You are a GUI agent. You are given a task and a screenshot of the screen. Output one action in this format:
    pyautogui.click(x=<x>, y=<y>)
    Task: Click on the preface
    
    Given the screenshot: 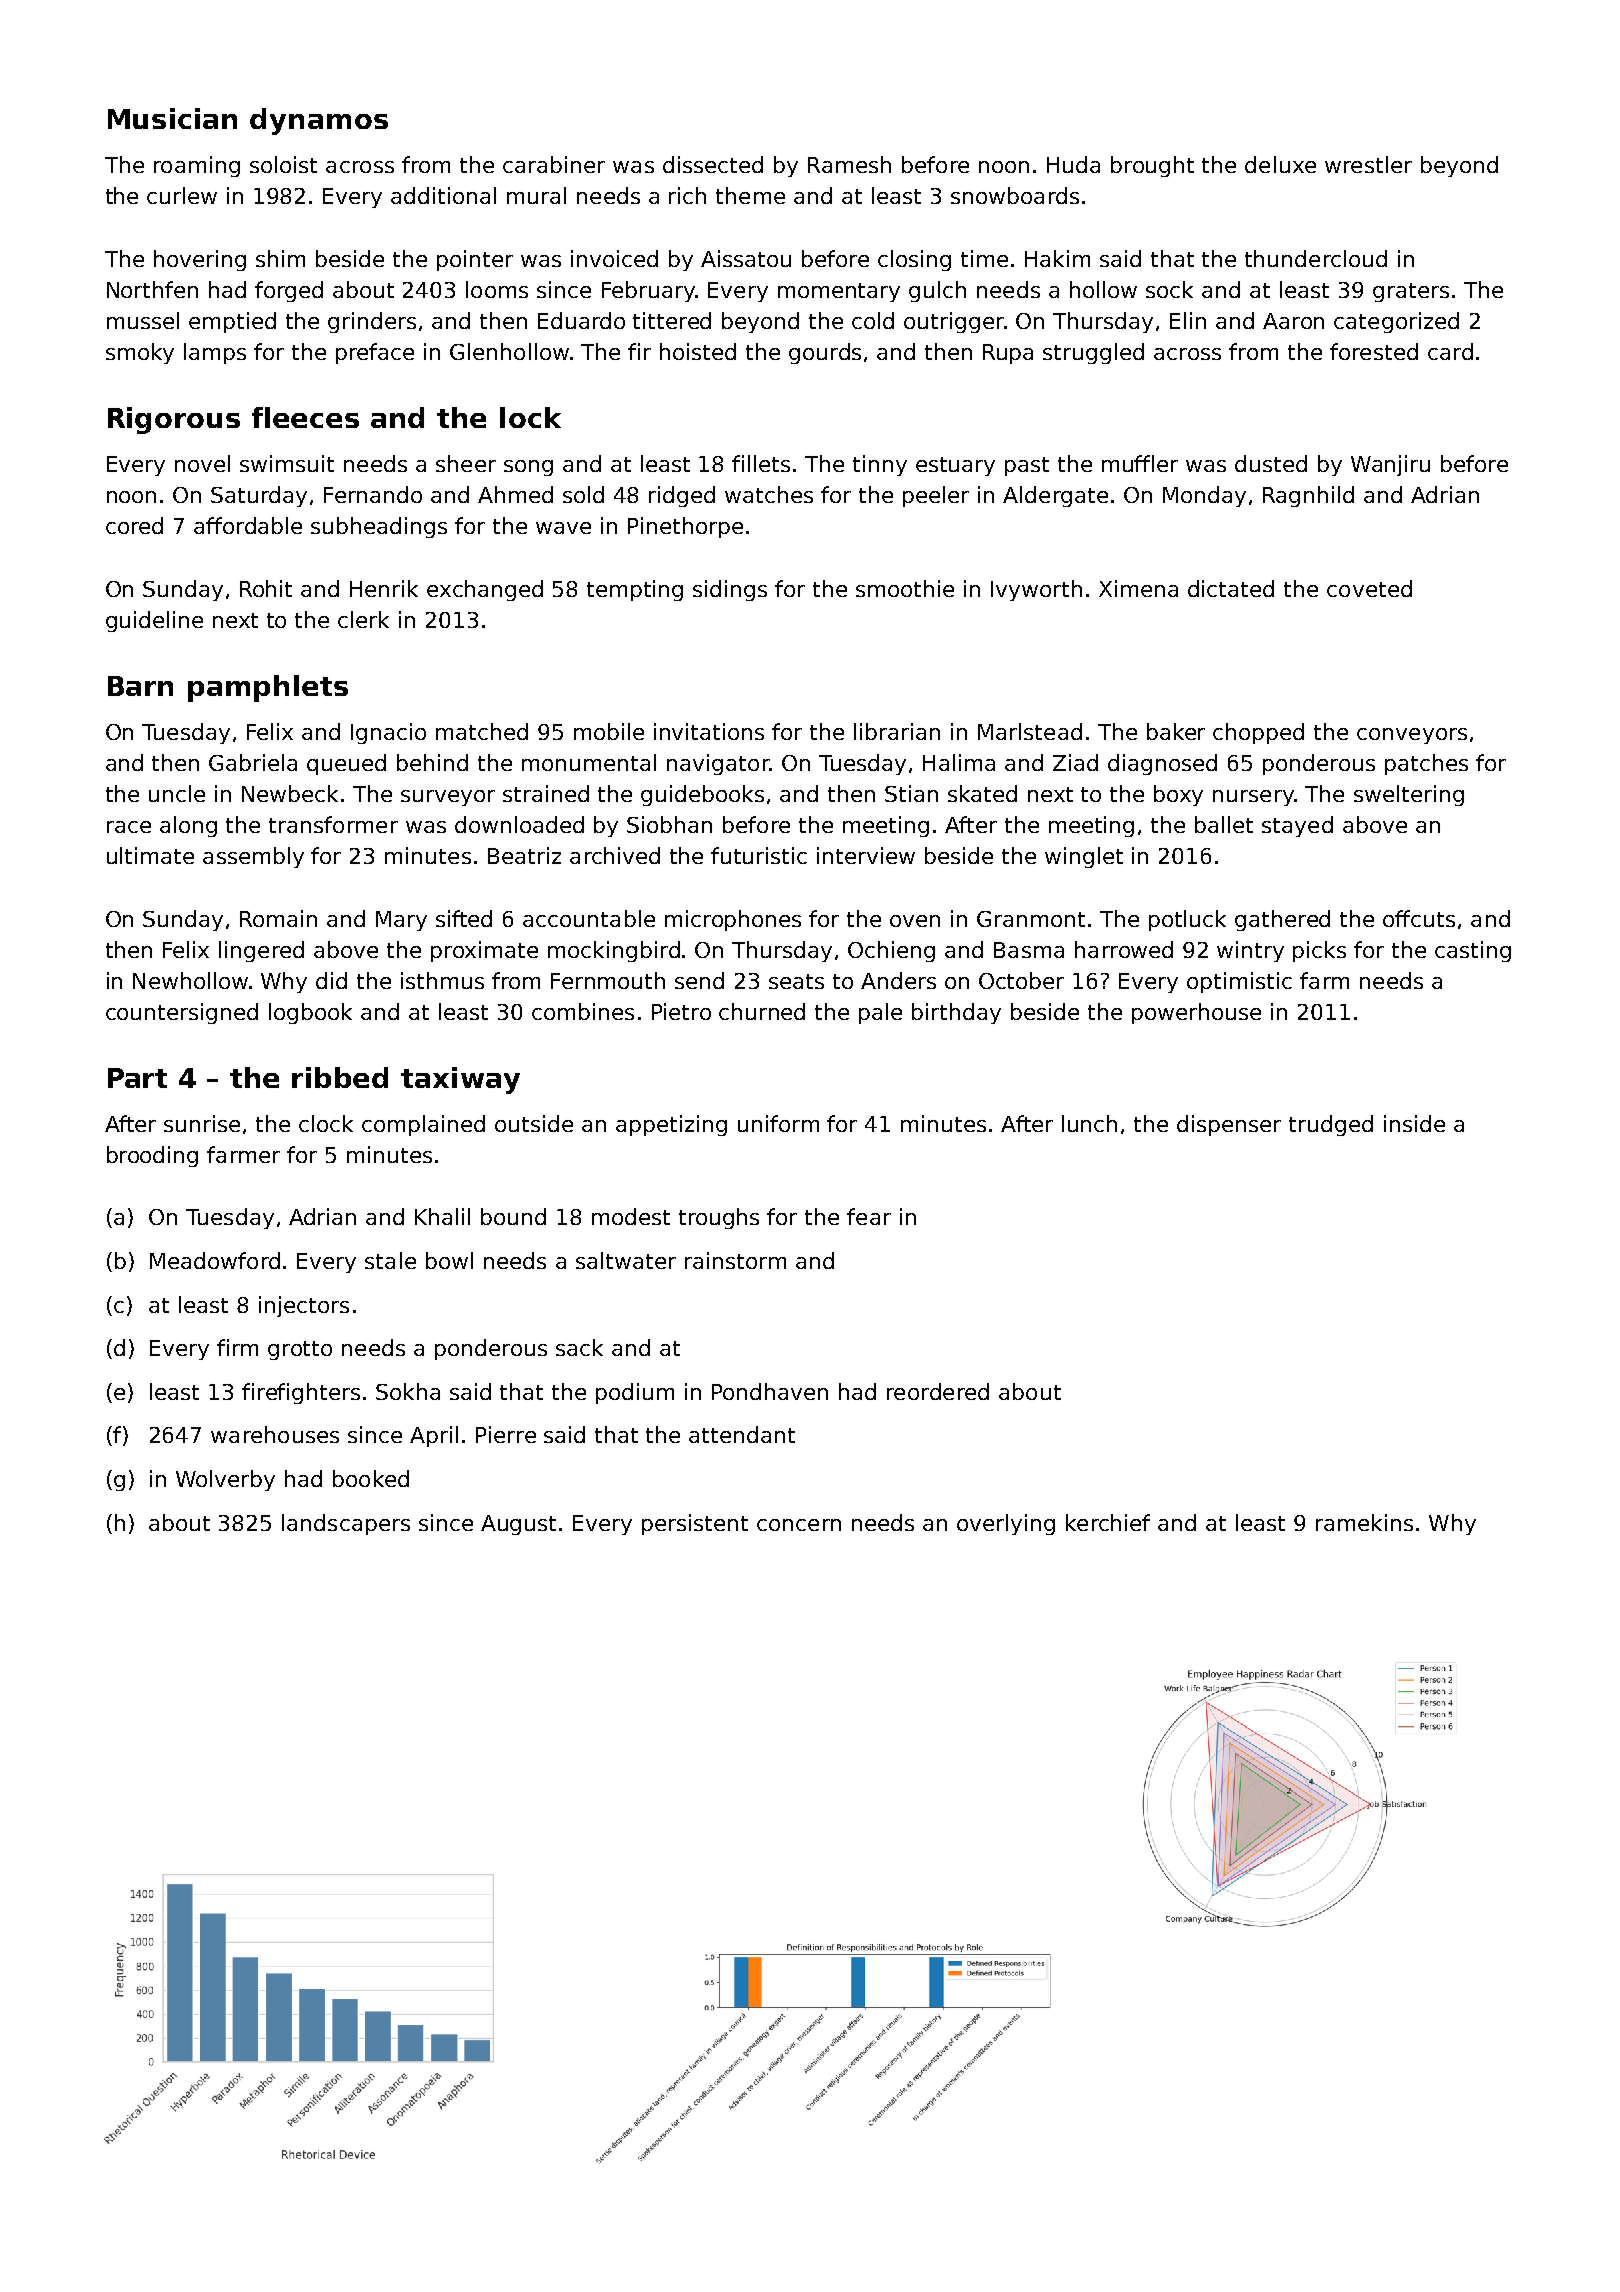 What is the action you would take?
    pyautogui.click(x=375, y=353)
